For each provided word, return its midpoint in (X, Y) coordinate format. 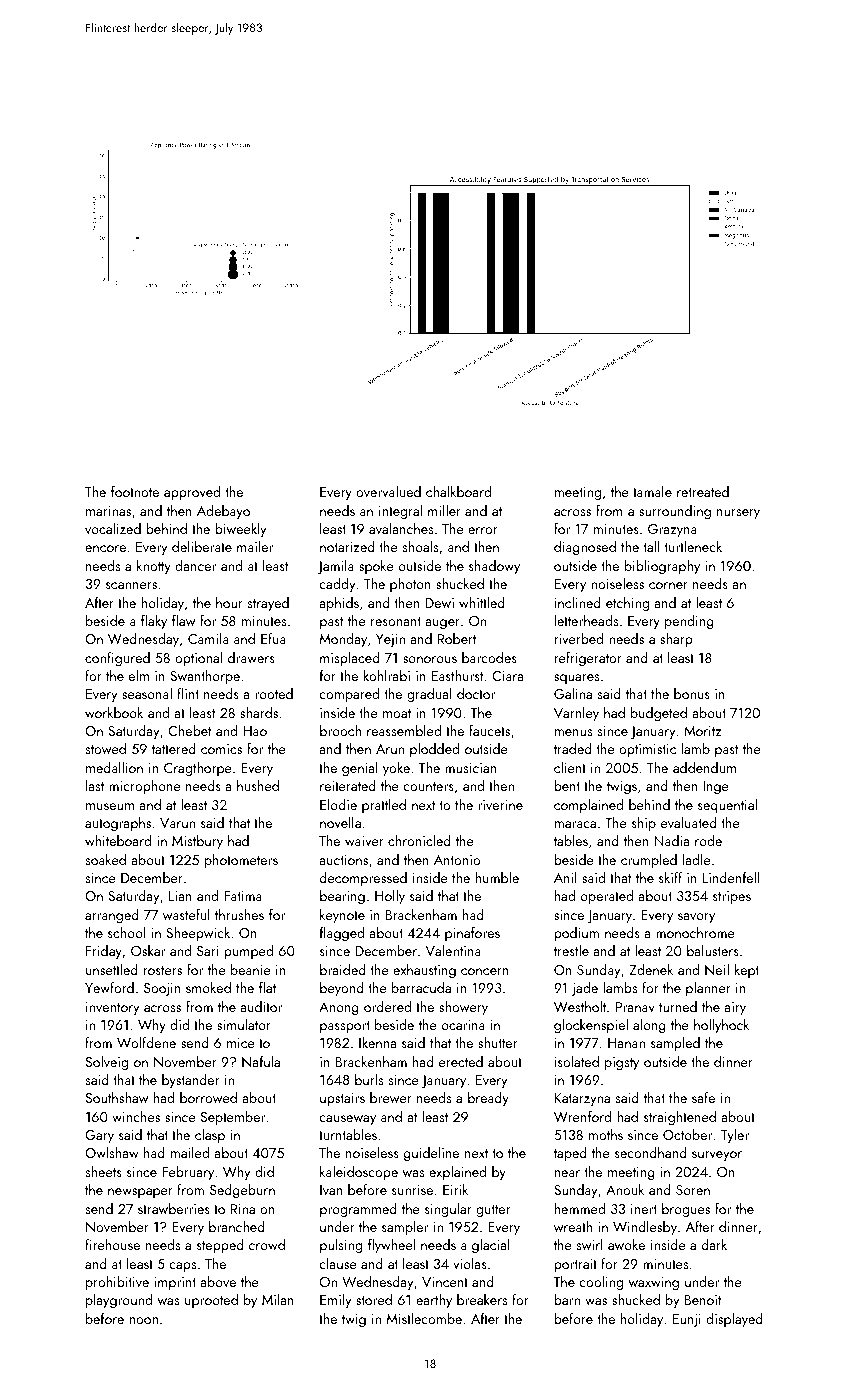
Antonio (457, 860)
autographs (118, 824)
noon (144, 1320)
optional (198, 659)
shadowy (494, 567)
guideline (431, 1154)
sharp (676, 640)
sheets (103, 1171)
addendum (704, 767)
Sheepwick (198, 934)
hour (229, 602)
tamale (652, 491)
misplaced (350, 659)
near (567, 1173)
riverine (500, 805)
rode (708, 840)
